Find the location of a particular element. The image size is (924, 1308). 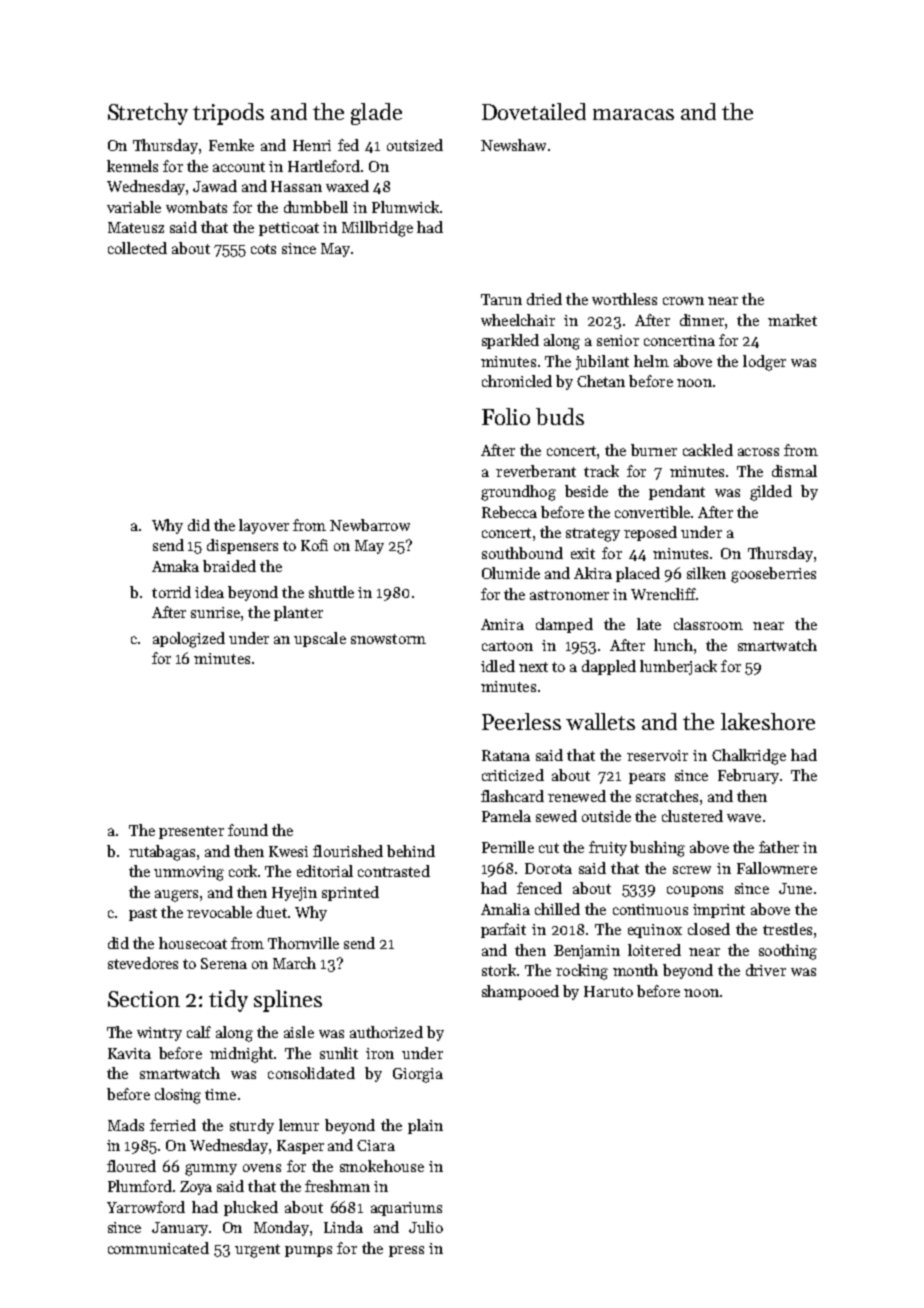

Julio is located at coordinates (426, 1227).
